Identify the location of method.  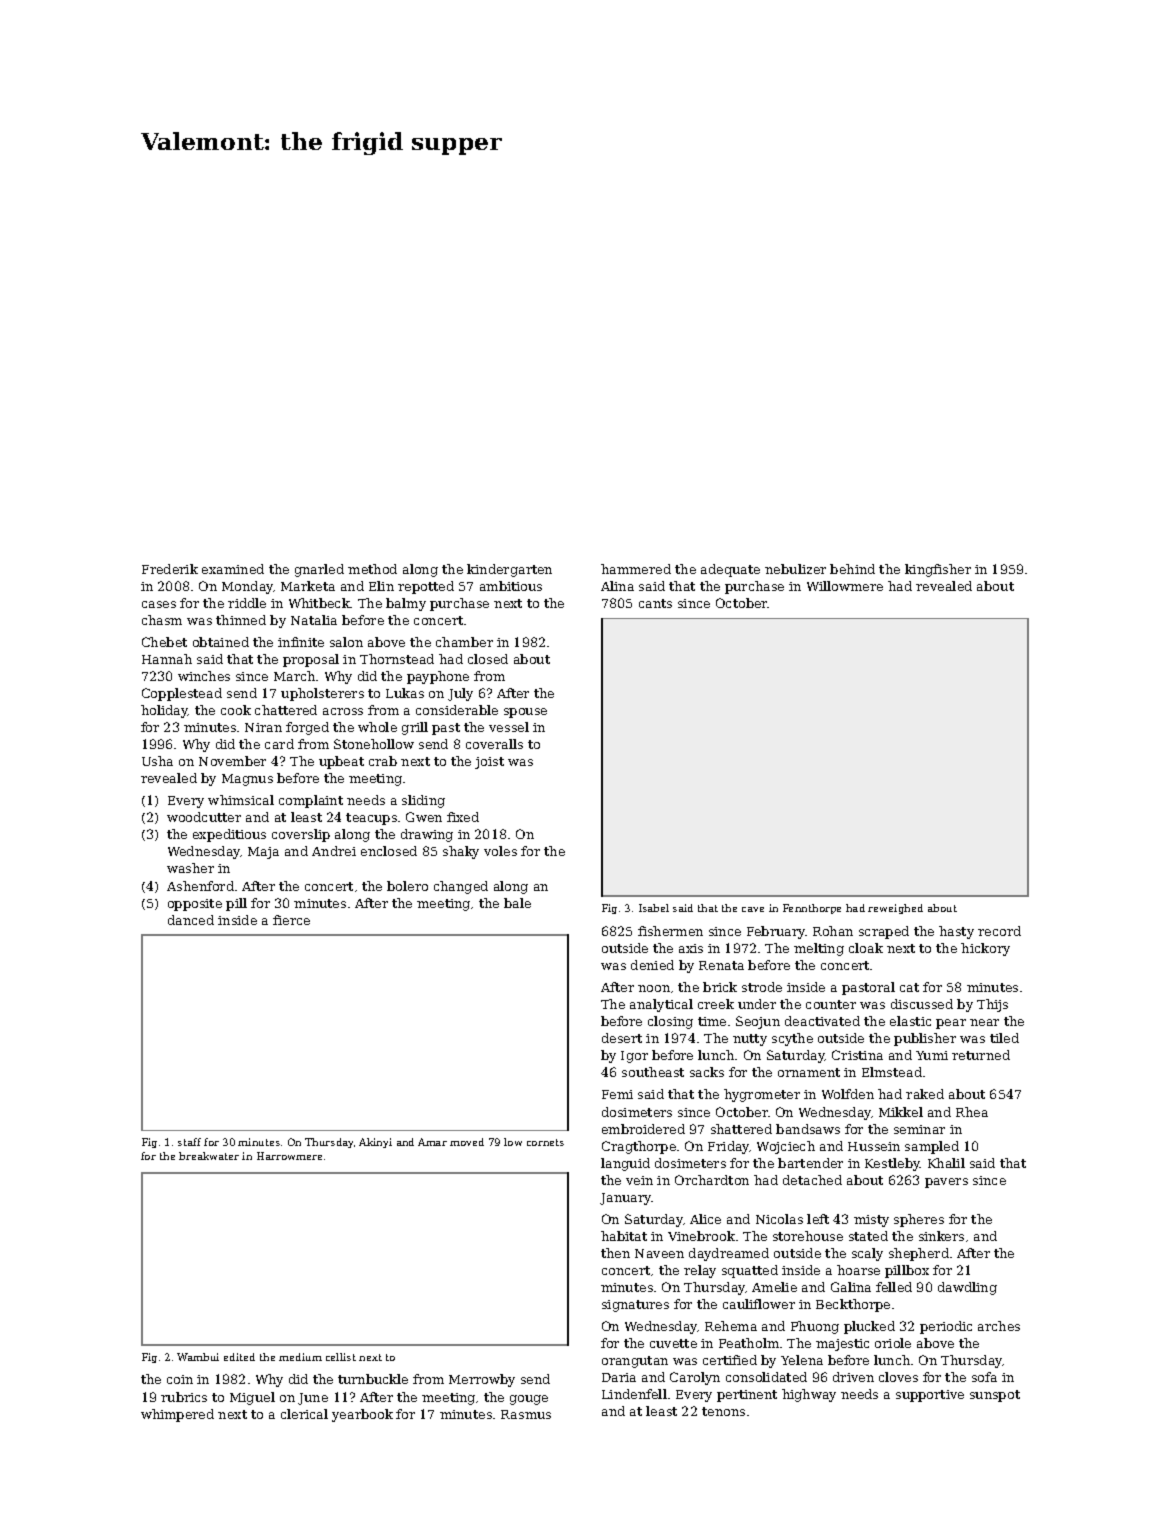
(372, 569).
